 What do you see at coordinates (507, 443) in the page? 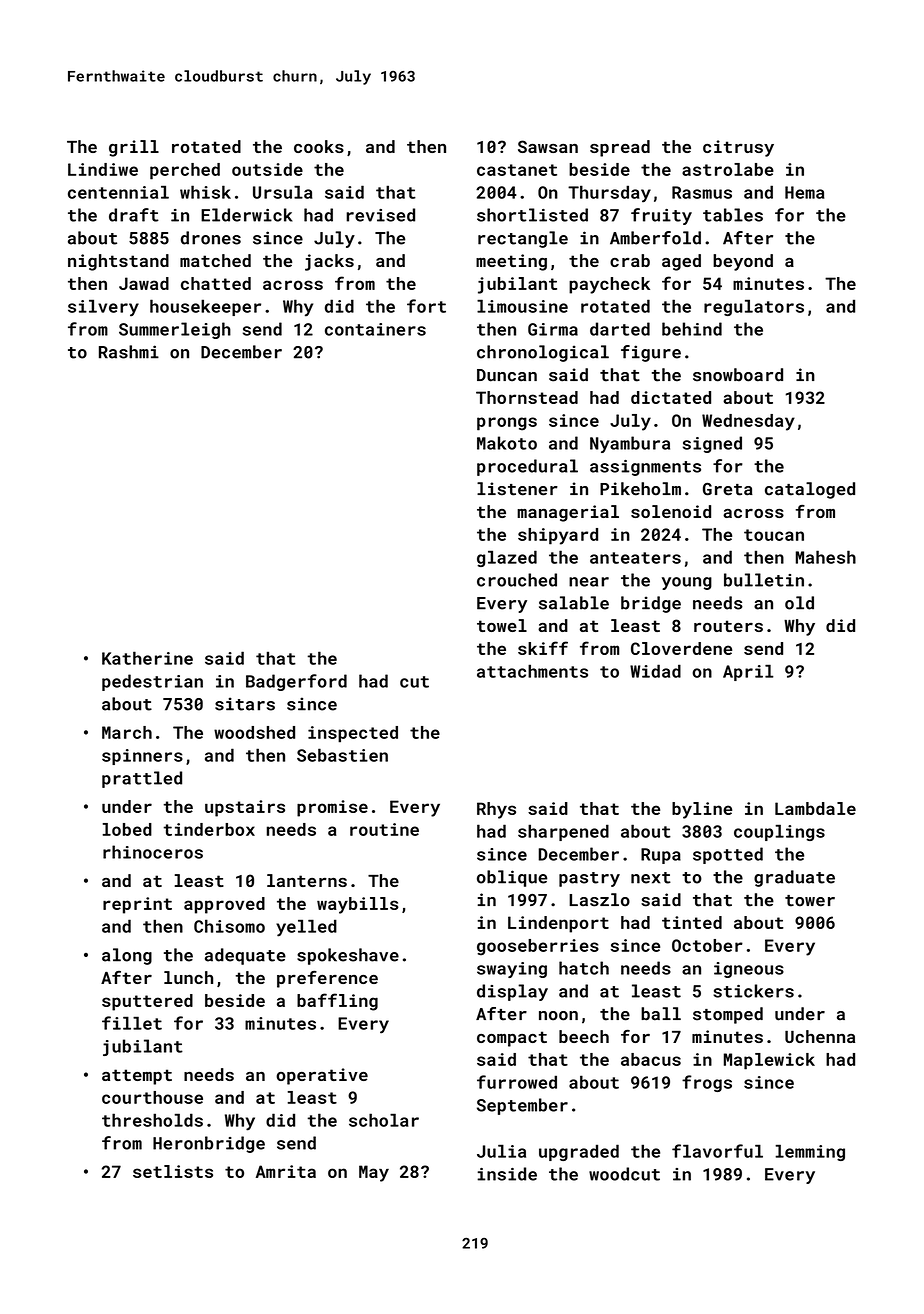
I see `Makoto` at bounding box center [507, 443].
